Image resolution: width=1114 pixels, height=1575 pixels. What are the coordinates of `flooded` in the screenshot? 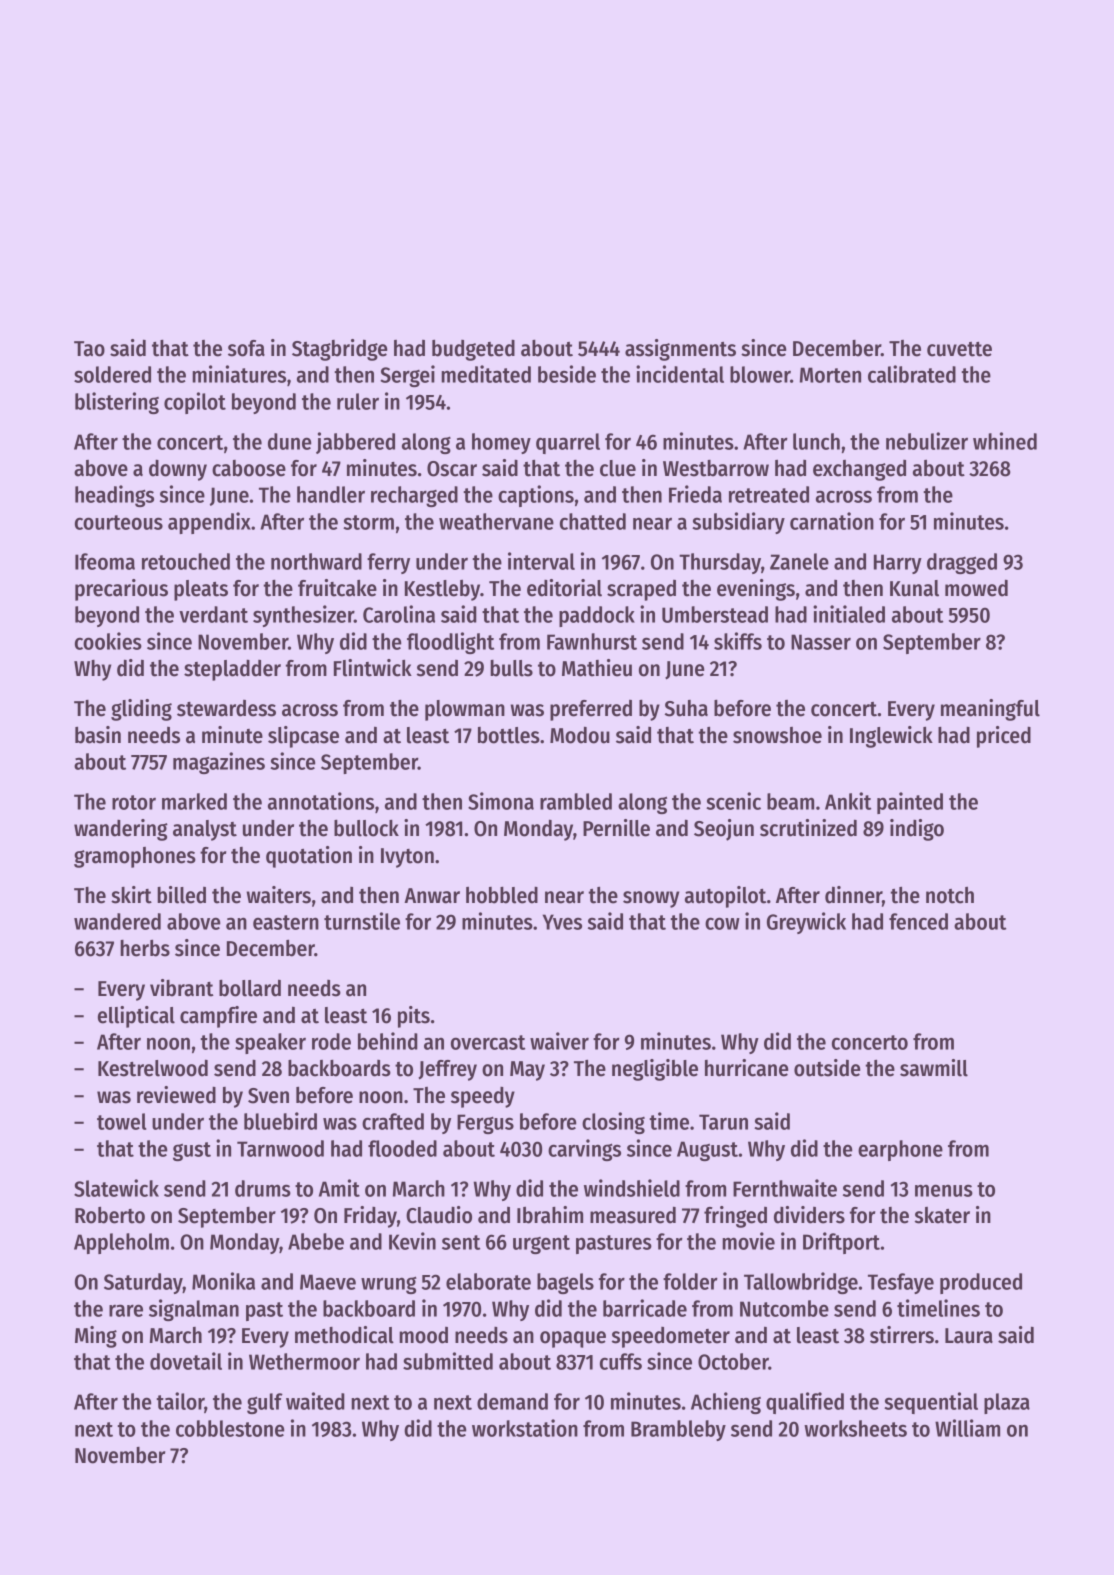 It's located at (402, 1148).
